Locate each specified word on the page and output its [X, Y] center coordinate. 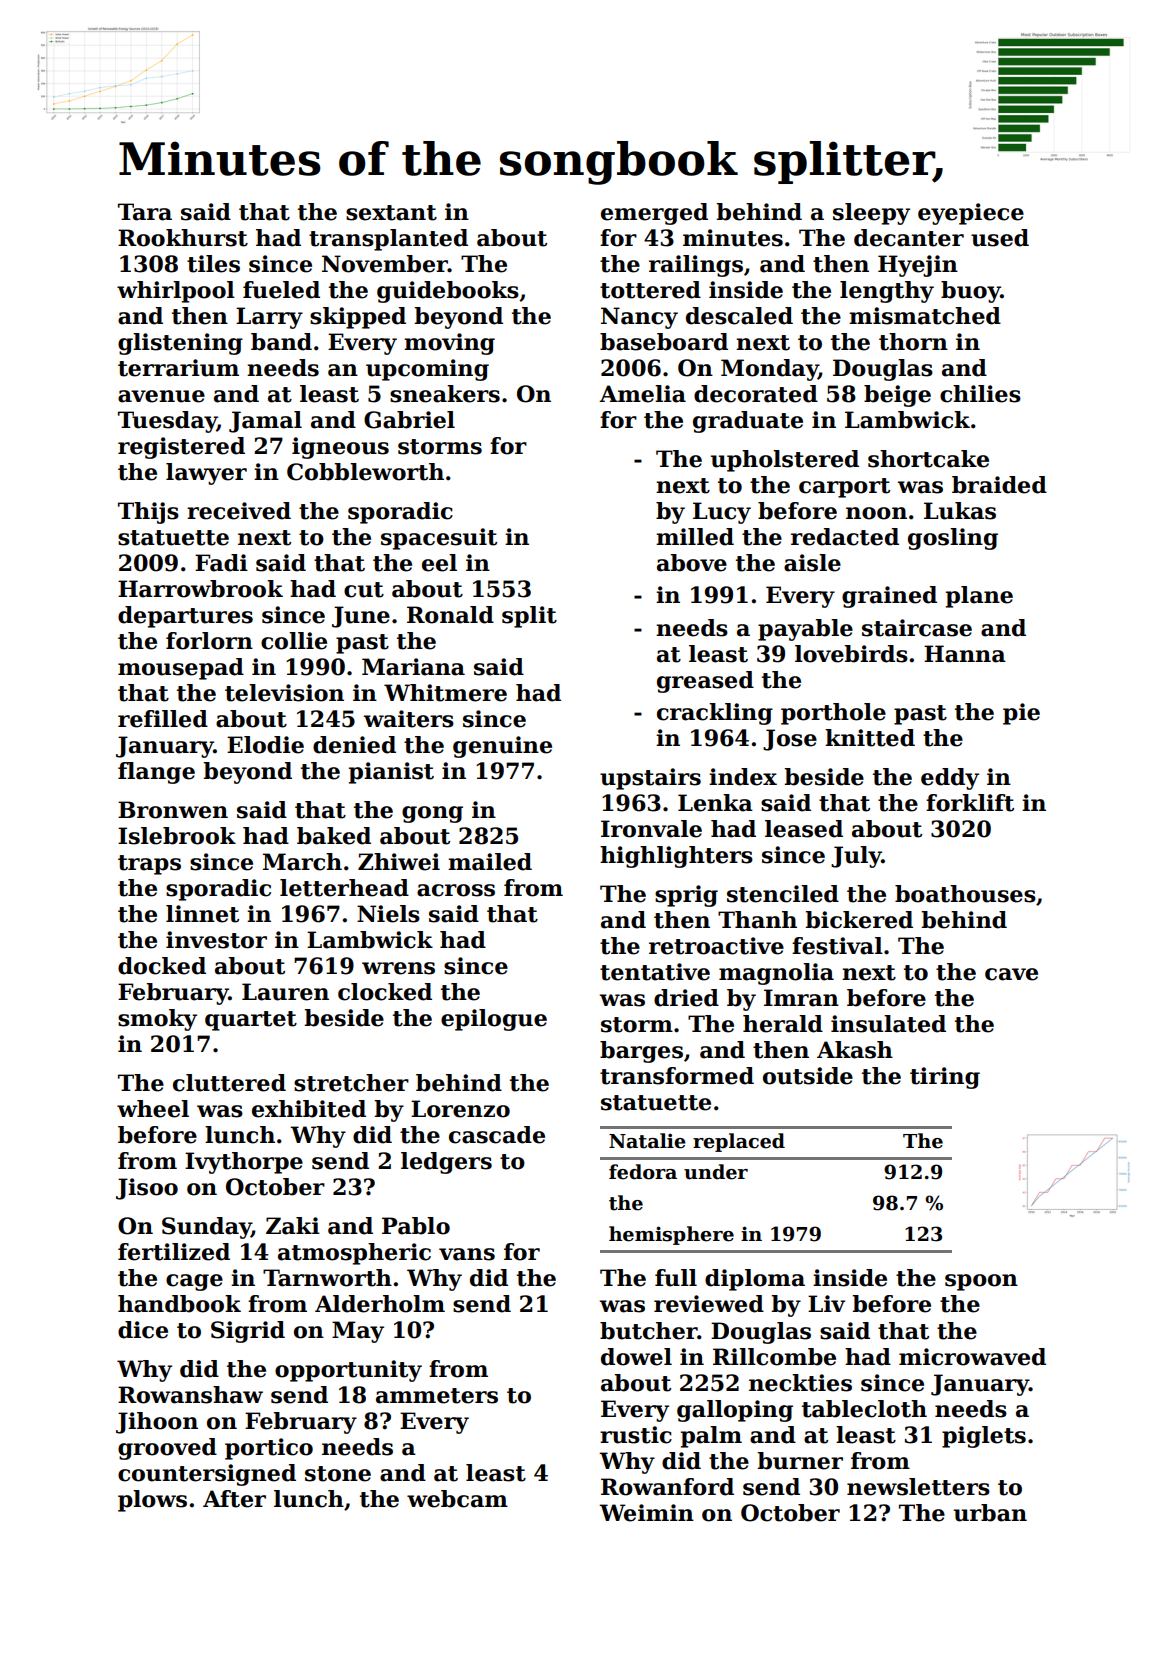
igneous [340, 448]
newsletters [918, 1487]
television [284, 693]
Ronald [450, 615]
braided [999, 485]
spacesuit [439, 539]
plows [152, 1501]
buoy [971, 292]
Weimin [646, 1513]
